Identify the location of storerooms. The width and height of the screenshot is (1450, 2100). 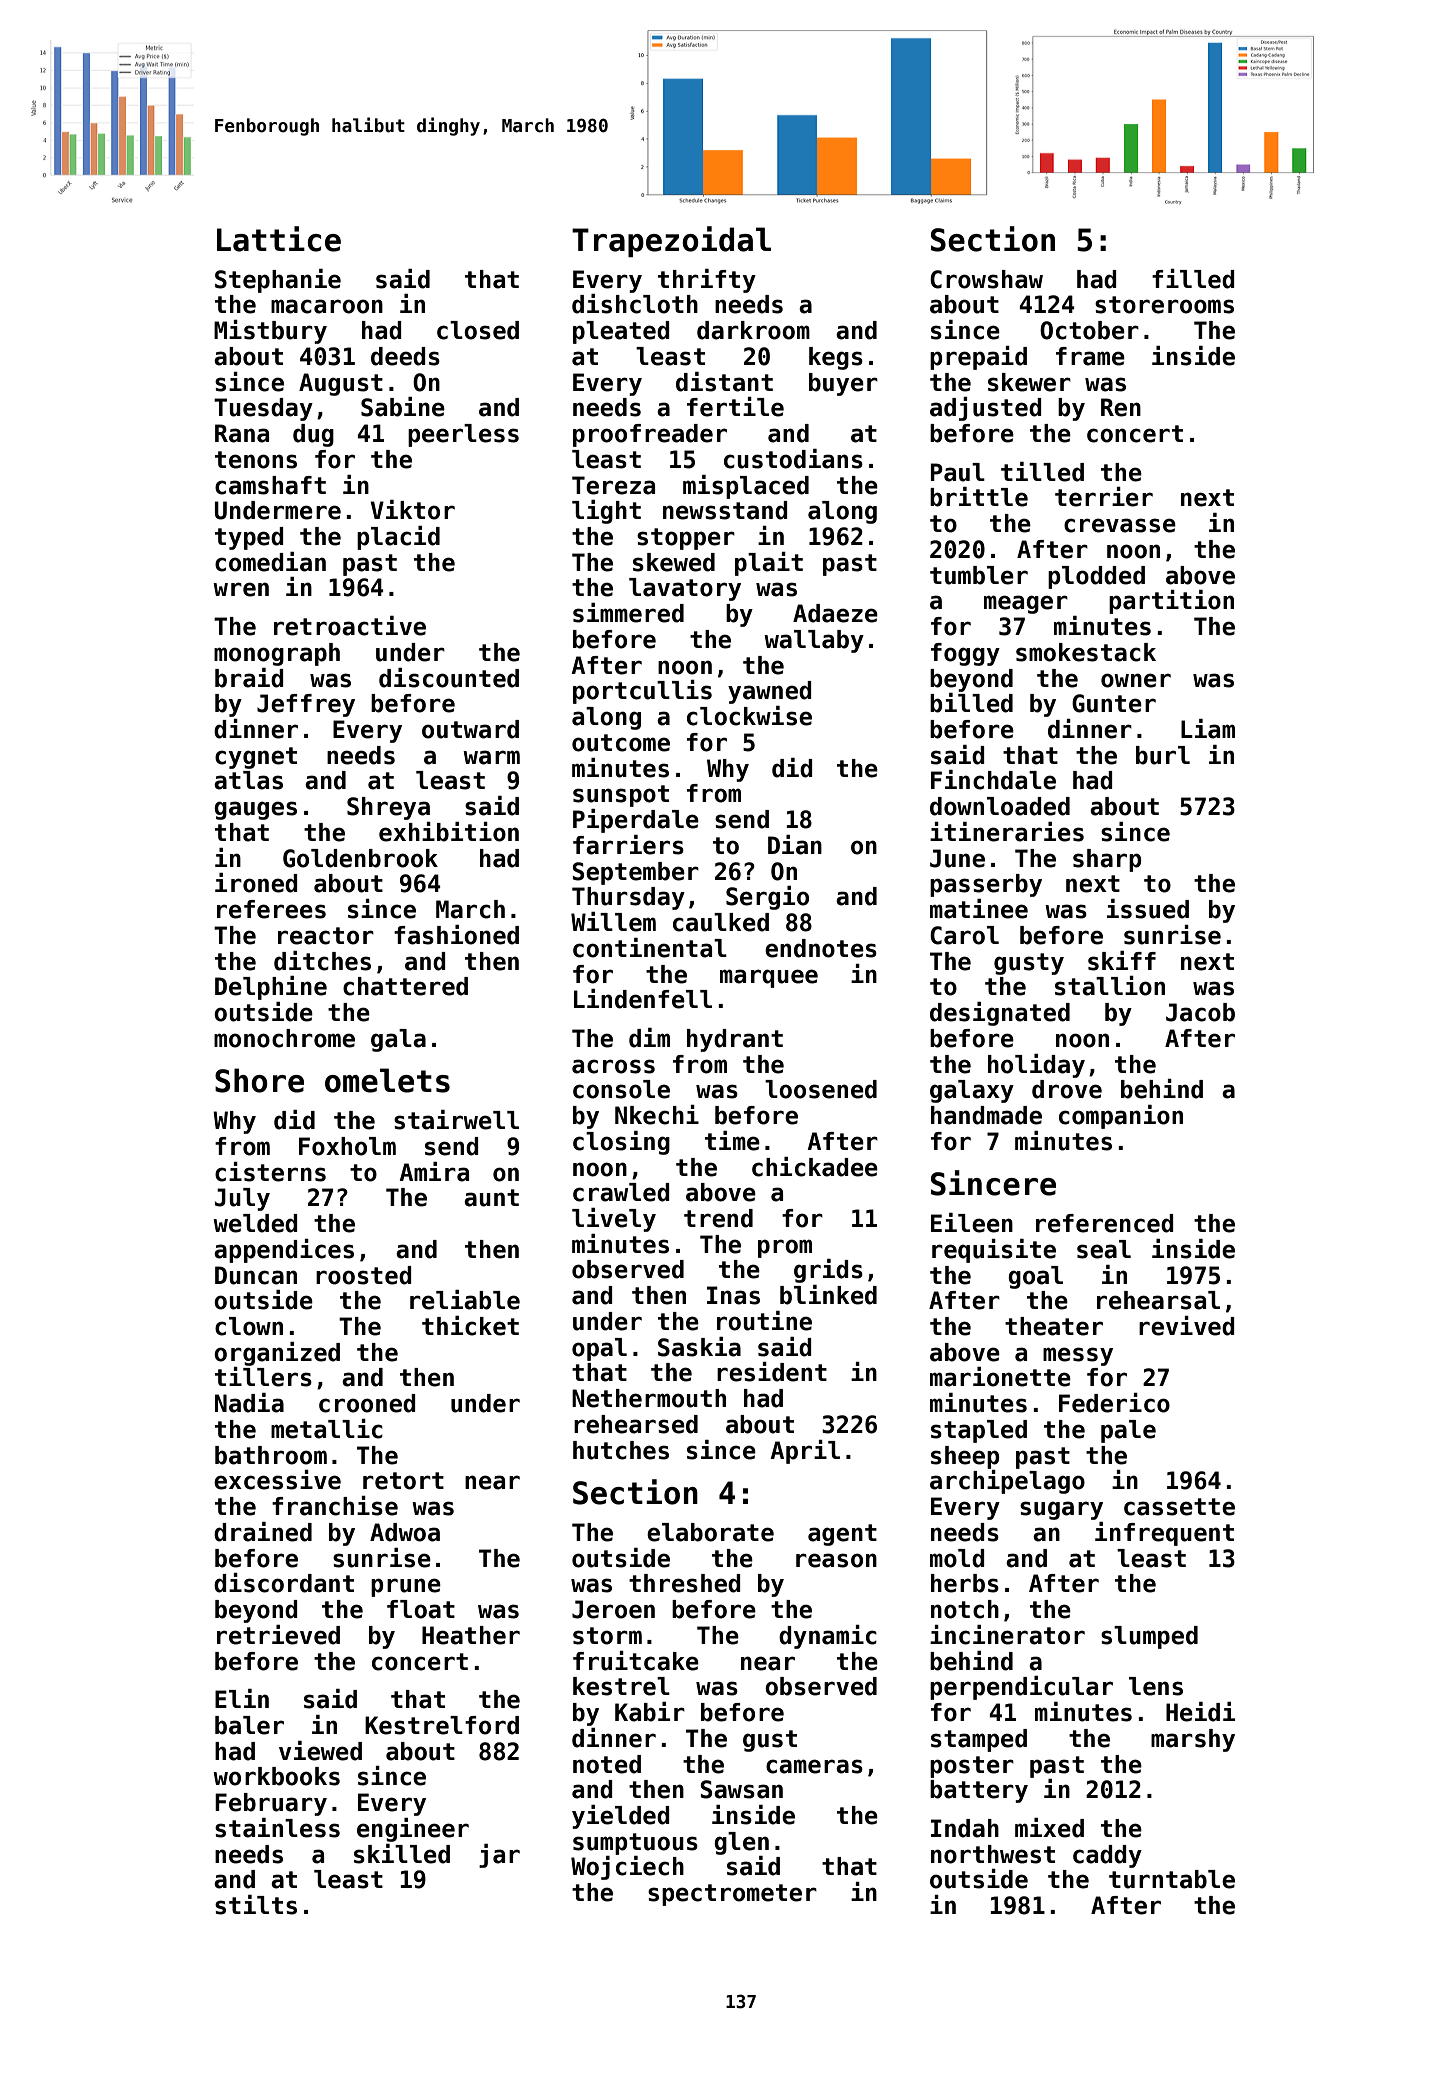
(1164, 305).
